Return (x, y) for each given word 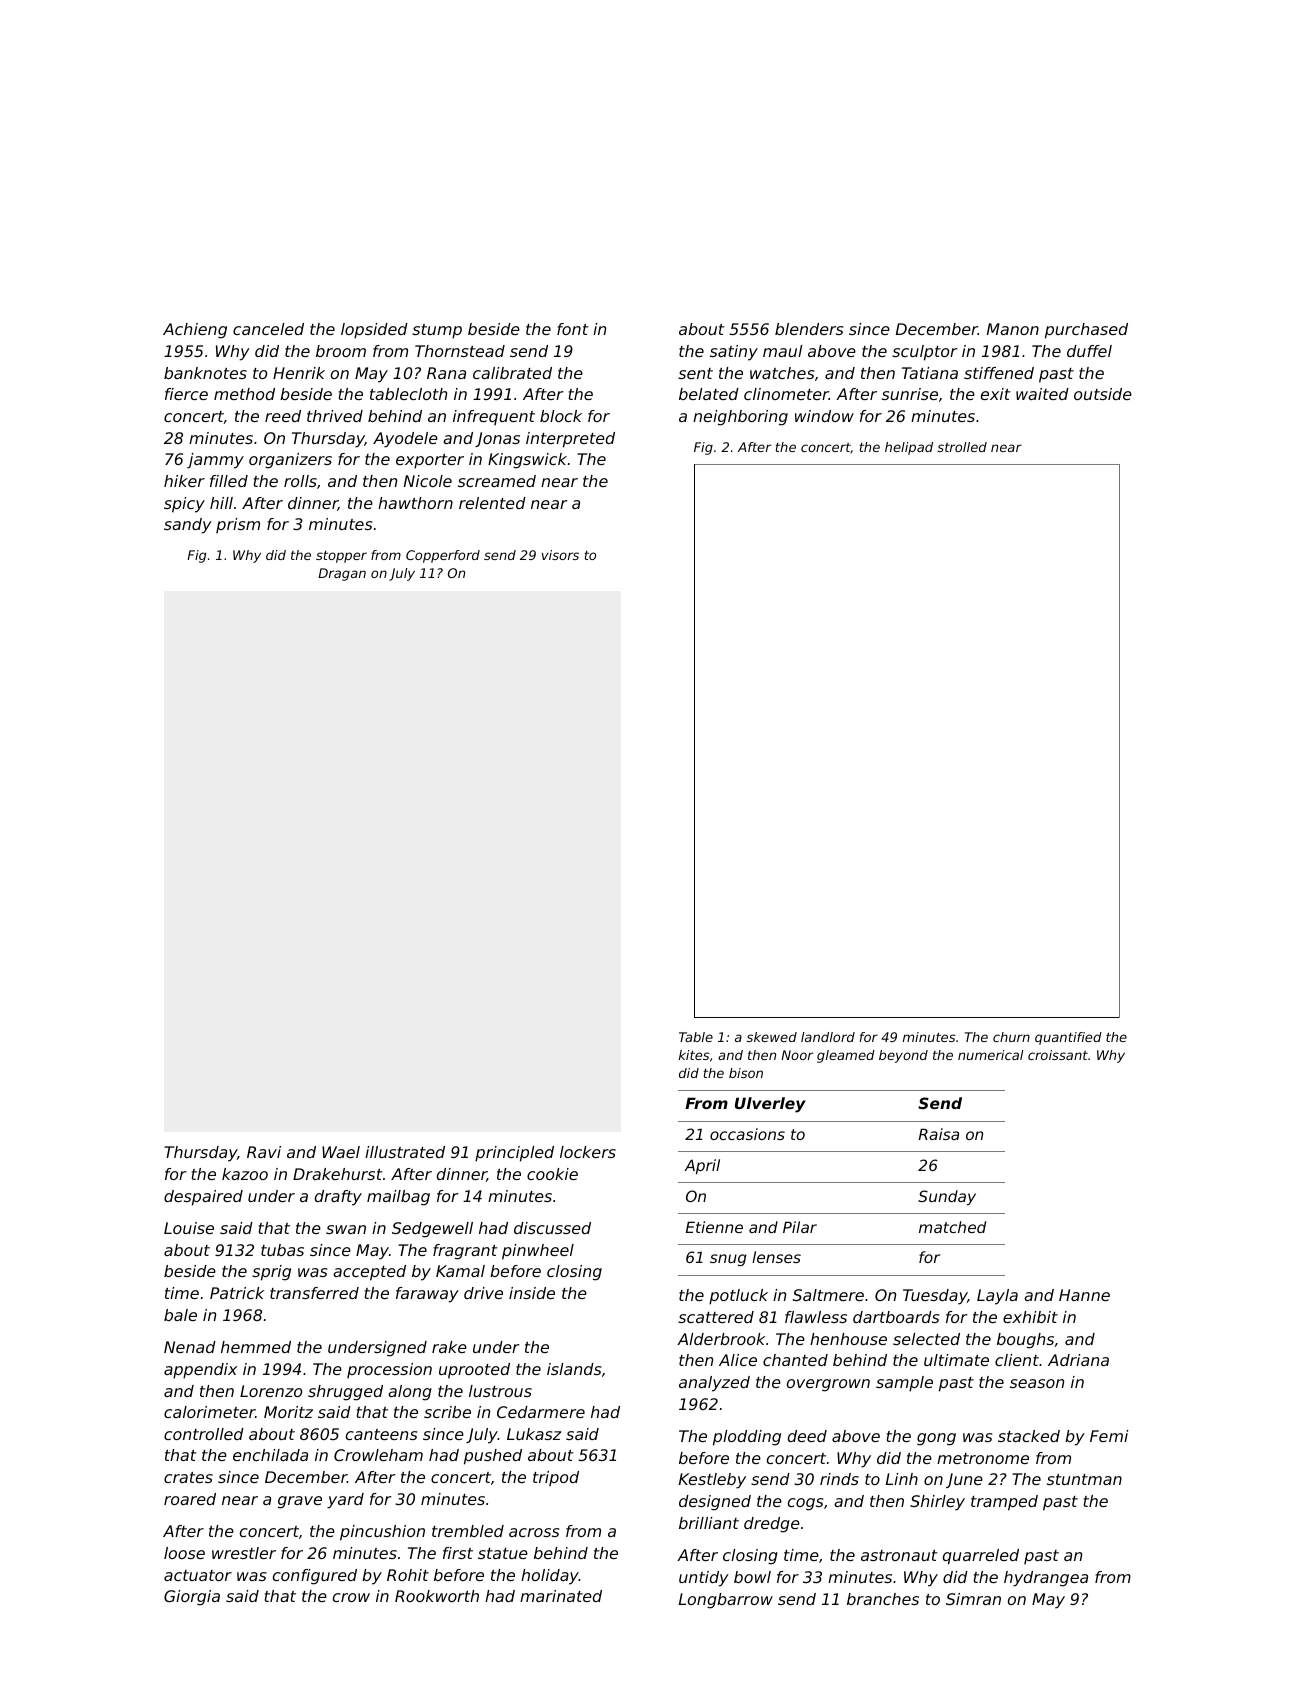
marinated (561, 1596)
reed (283, 416)
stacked (1029, 1436)
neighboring (740, 418)
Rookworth (437, 1596)
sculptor (925, 353)
